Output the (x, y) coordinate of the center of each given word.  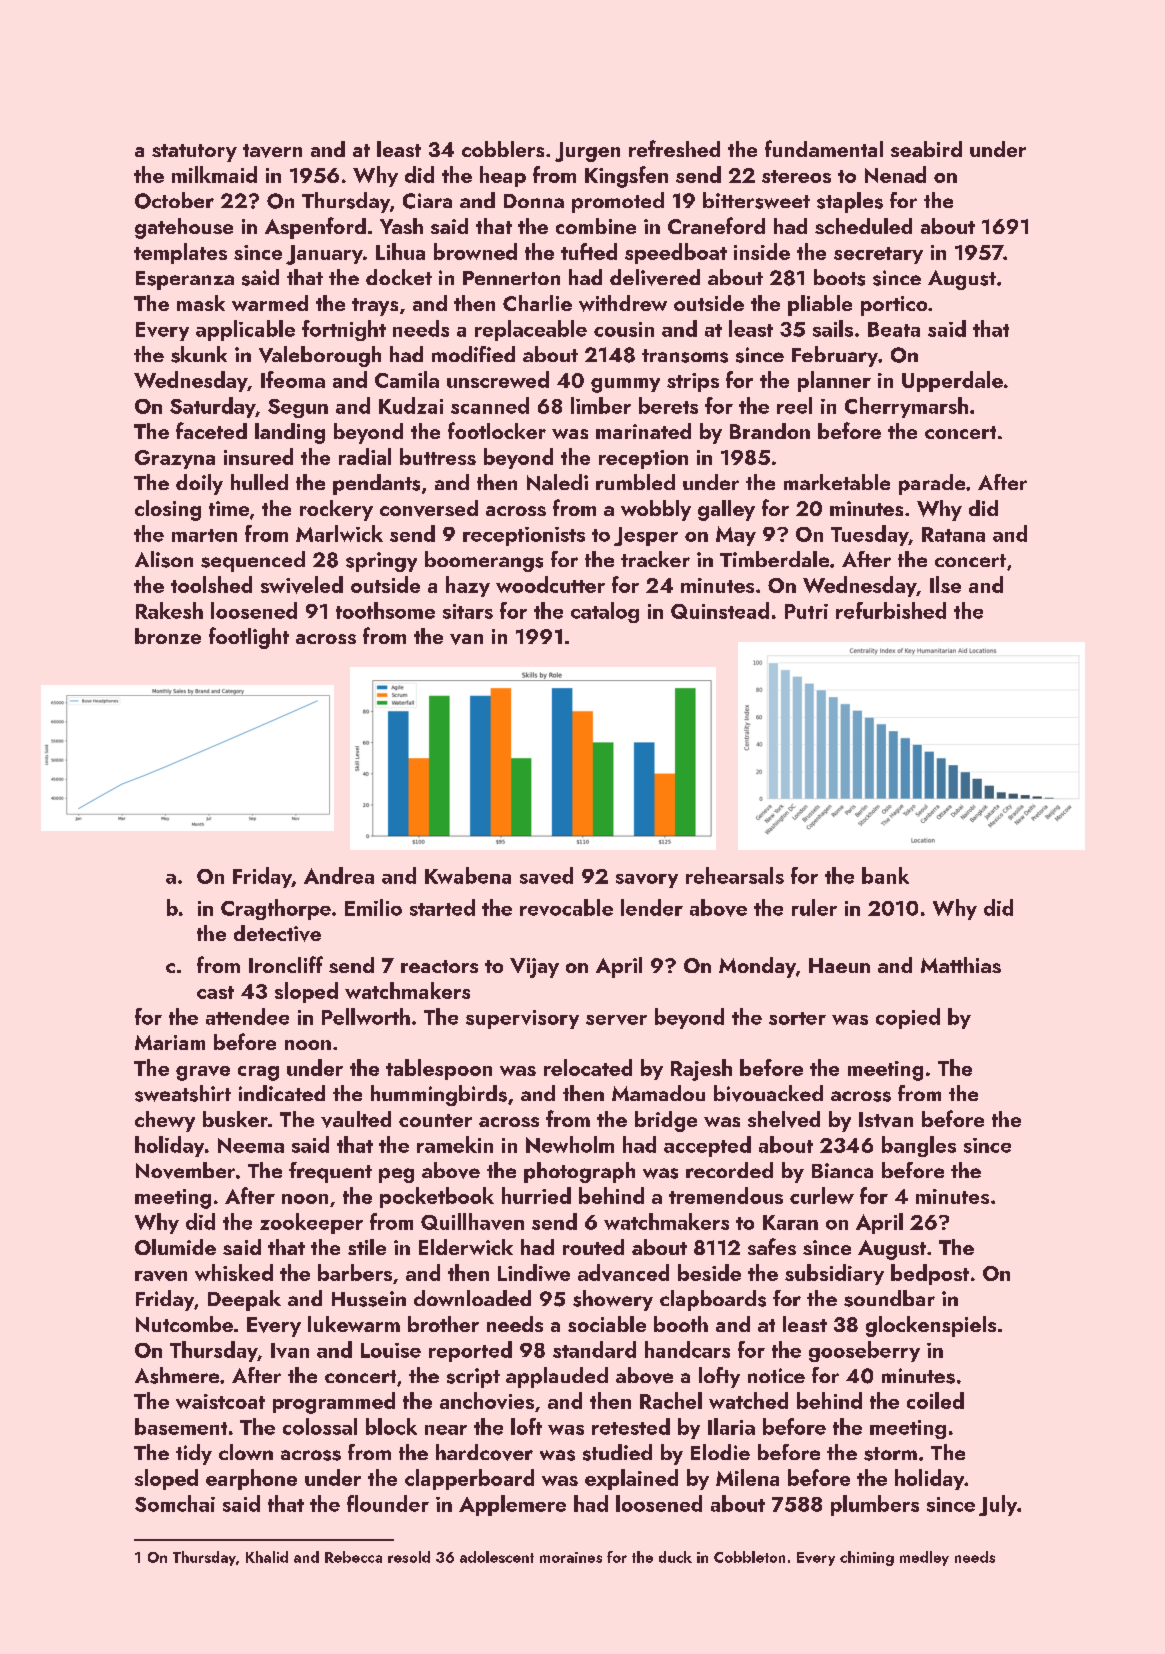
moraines (571, 1557)
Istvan (886, 1120)
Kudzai (411, 405)
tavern (272, 151)
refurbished (891, 610)
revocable (566, 907)
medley (924, 1558)
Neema (251, 1145)
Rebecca (353, 1557)
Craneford (716, 225)
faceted (211, 430)
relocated (588, 1067)
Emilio (373, 907)
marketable (837, 482)
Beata (894, 329)
